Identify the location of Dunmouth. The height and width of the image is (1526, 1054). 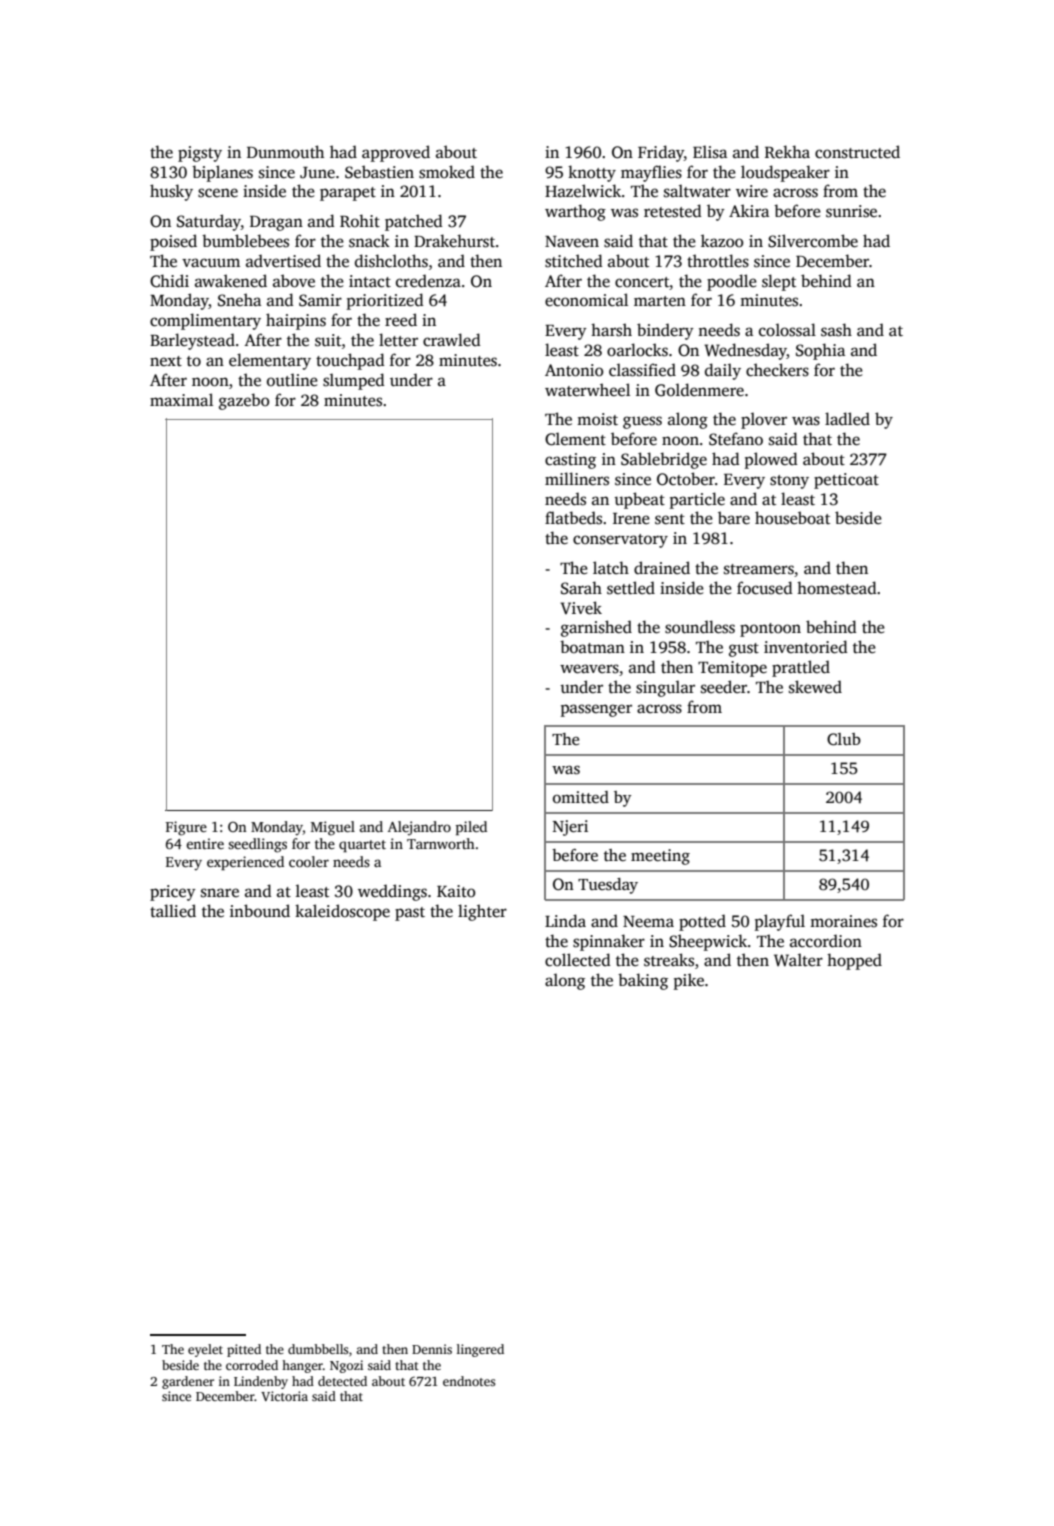
(285, 152).
